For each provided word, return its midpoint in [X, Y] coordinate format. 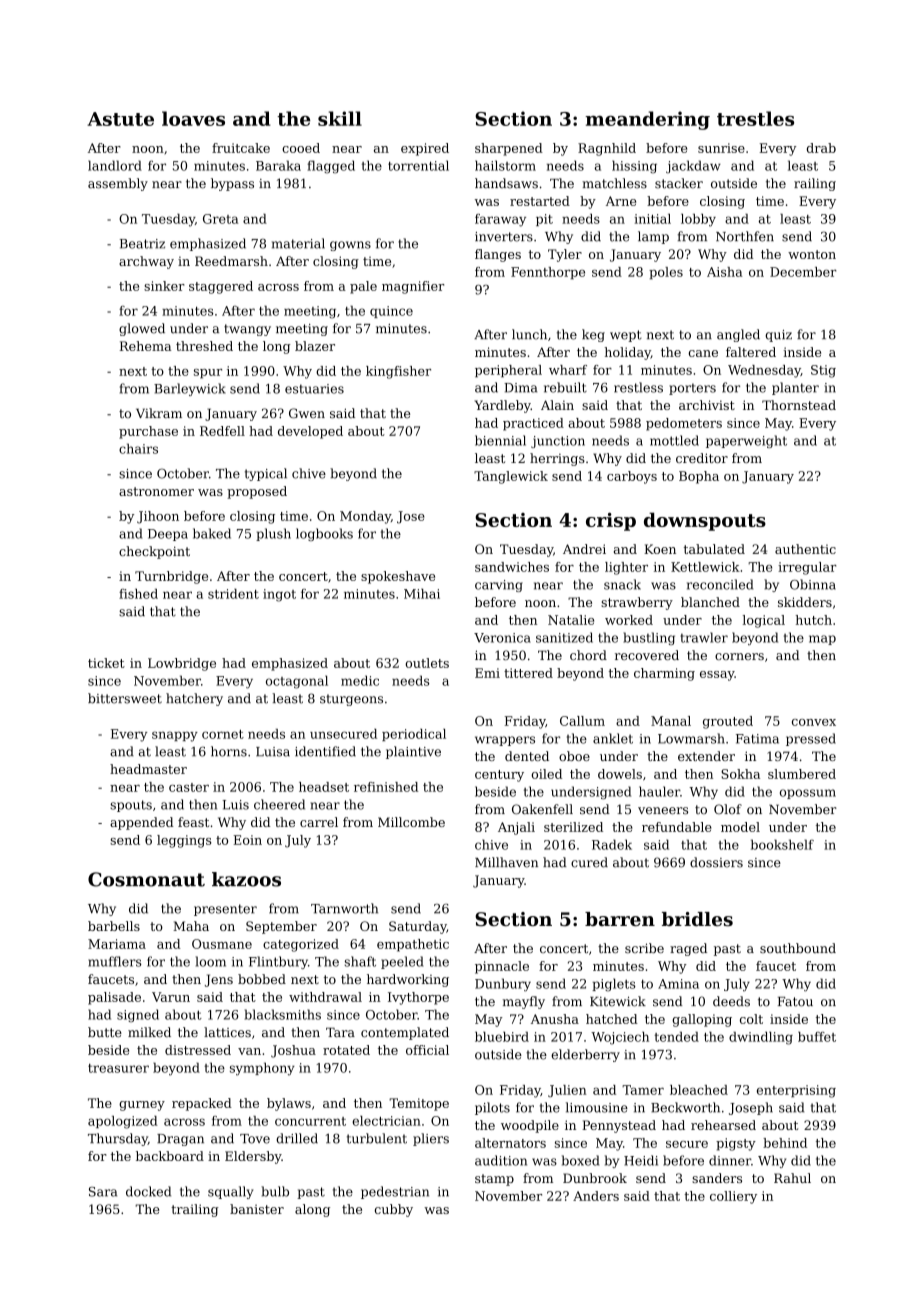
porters [692, 389]
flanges [498, 255]
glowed [142, 329]
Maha [191, 926]
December [803, 272]
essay [717, 676]
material [298, 243]
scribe [644, 948]
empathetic [413, 945]
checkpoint [154, 552]
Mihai [422, 594]
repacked [202, 1104]
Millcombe [411, 822]
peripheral [508, 371]
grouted [728, 722]
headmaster [148, 769]
